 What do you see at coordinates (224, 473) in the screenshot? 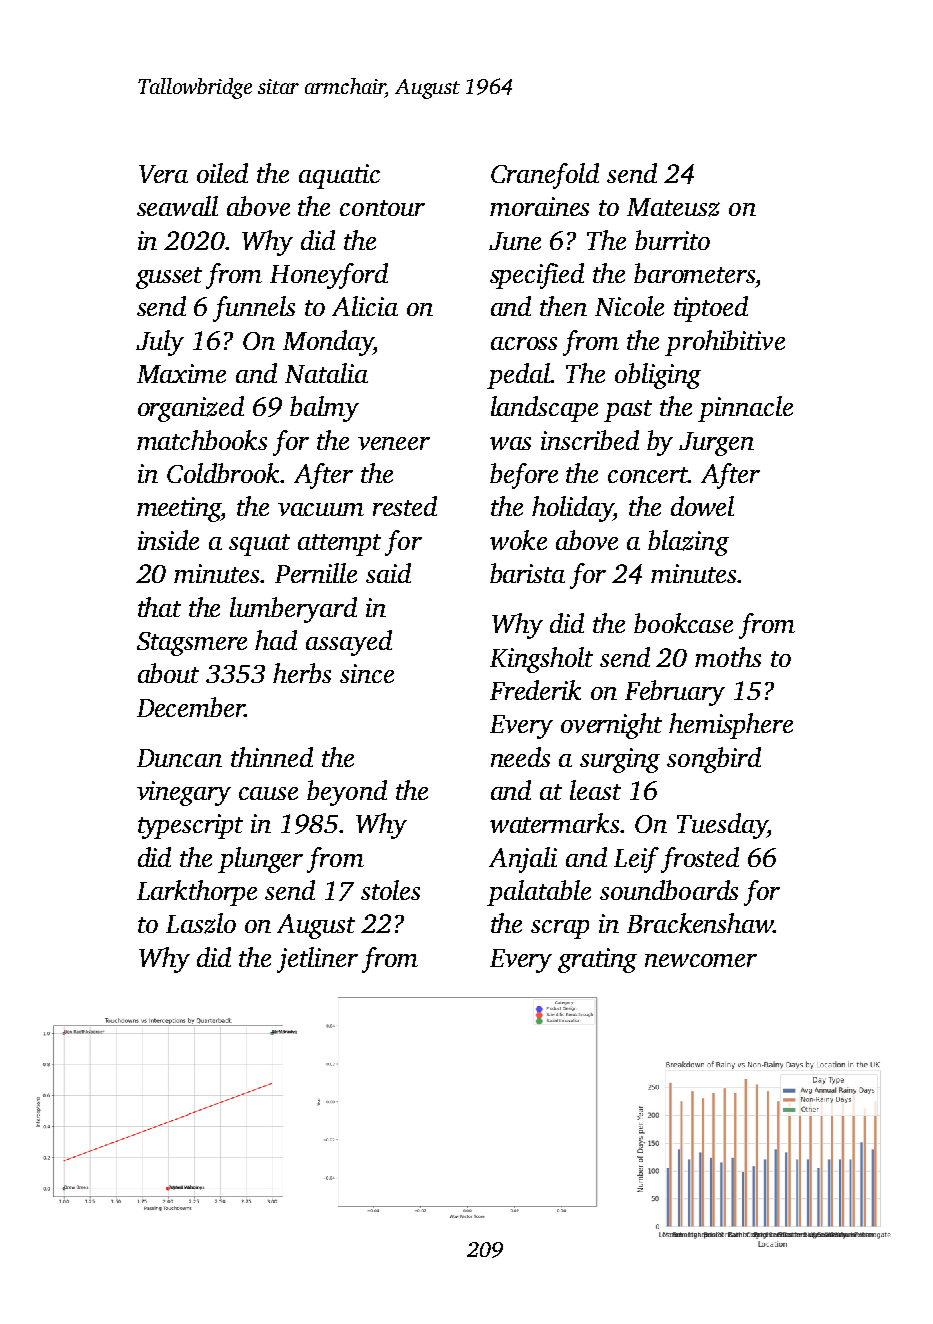
I see `Coldbrook` at bounding box center [224, 473].
